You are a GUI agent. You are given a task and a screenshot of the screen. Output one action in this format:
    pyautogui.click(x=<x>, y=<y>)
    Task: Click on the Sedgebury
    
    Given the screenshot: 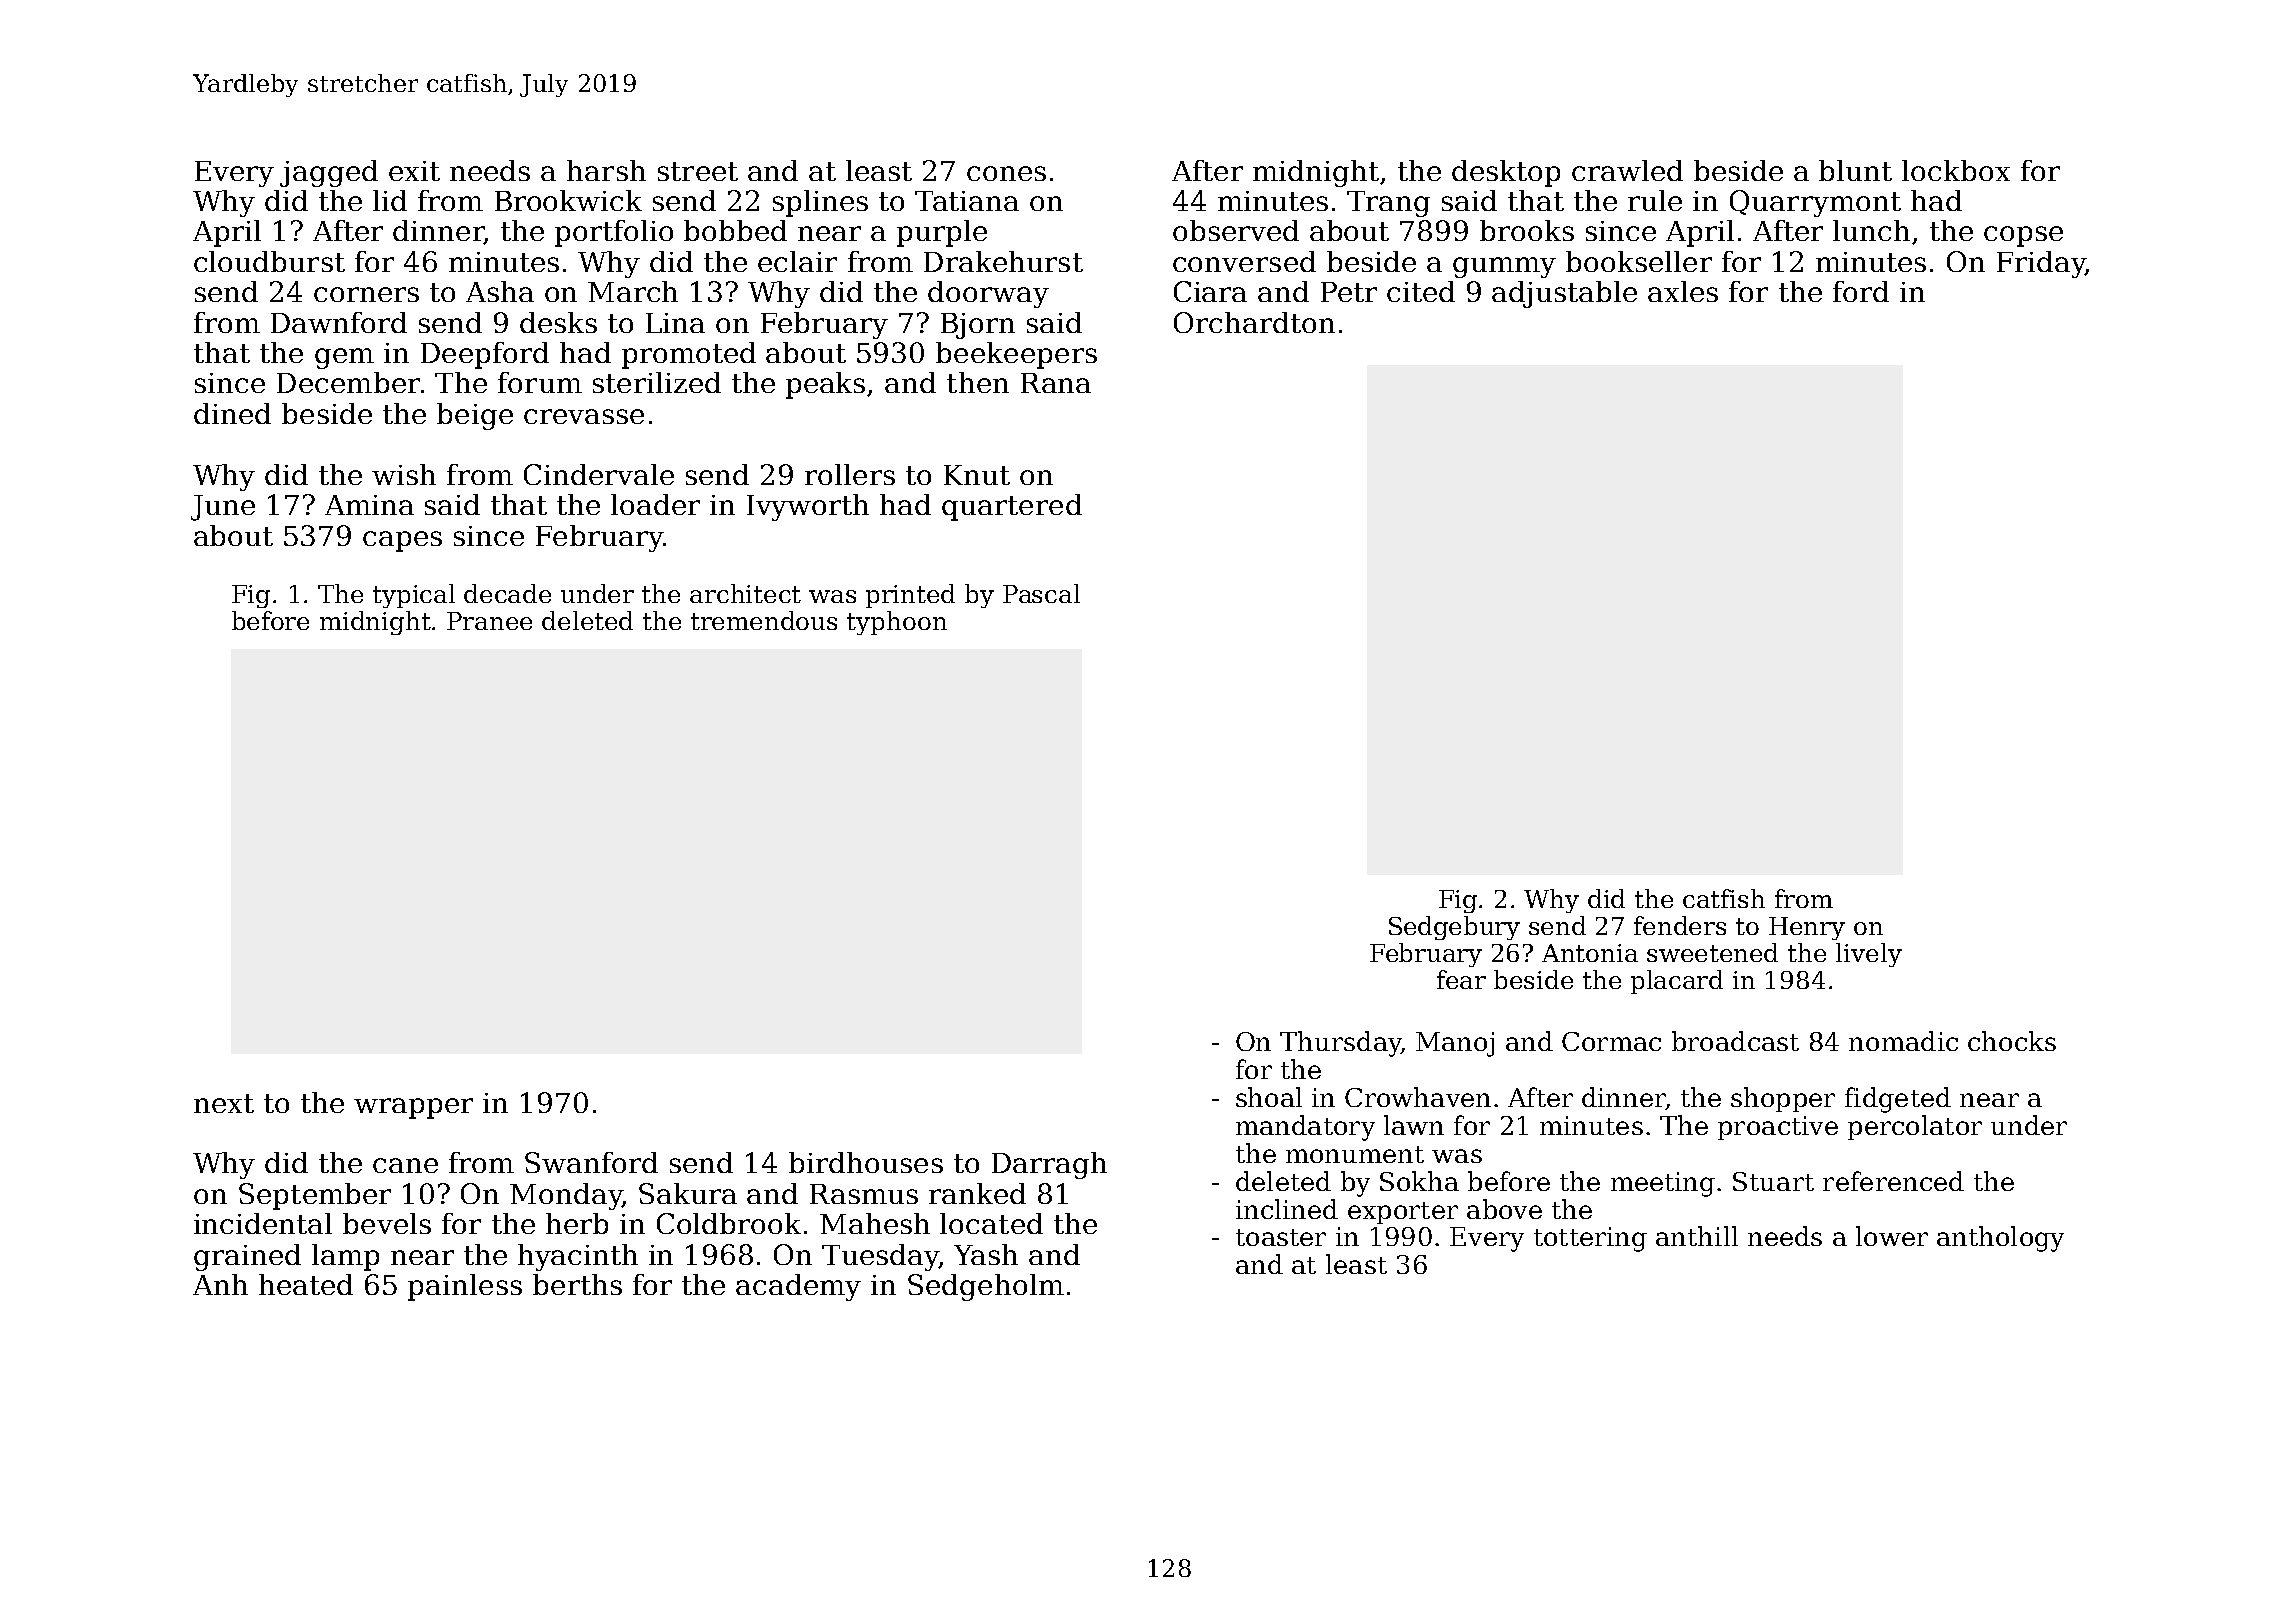 What is the action you would take?
    pyautogui.click(x=1454, y=928)
